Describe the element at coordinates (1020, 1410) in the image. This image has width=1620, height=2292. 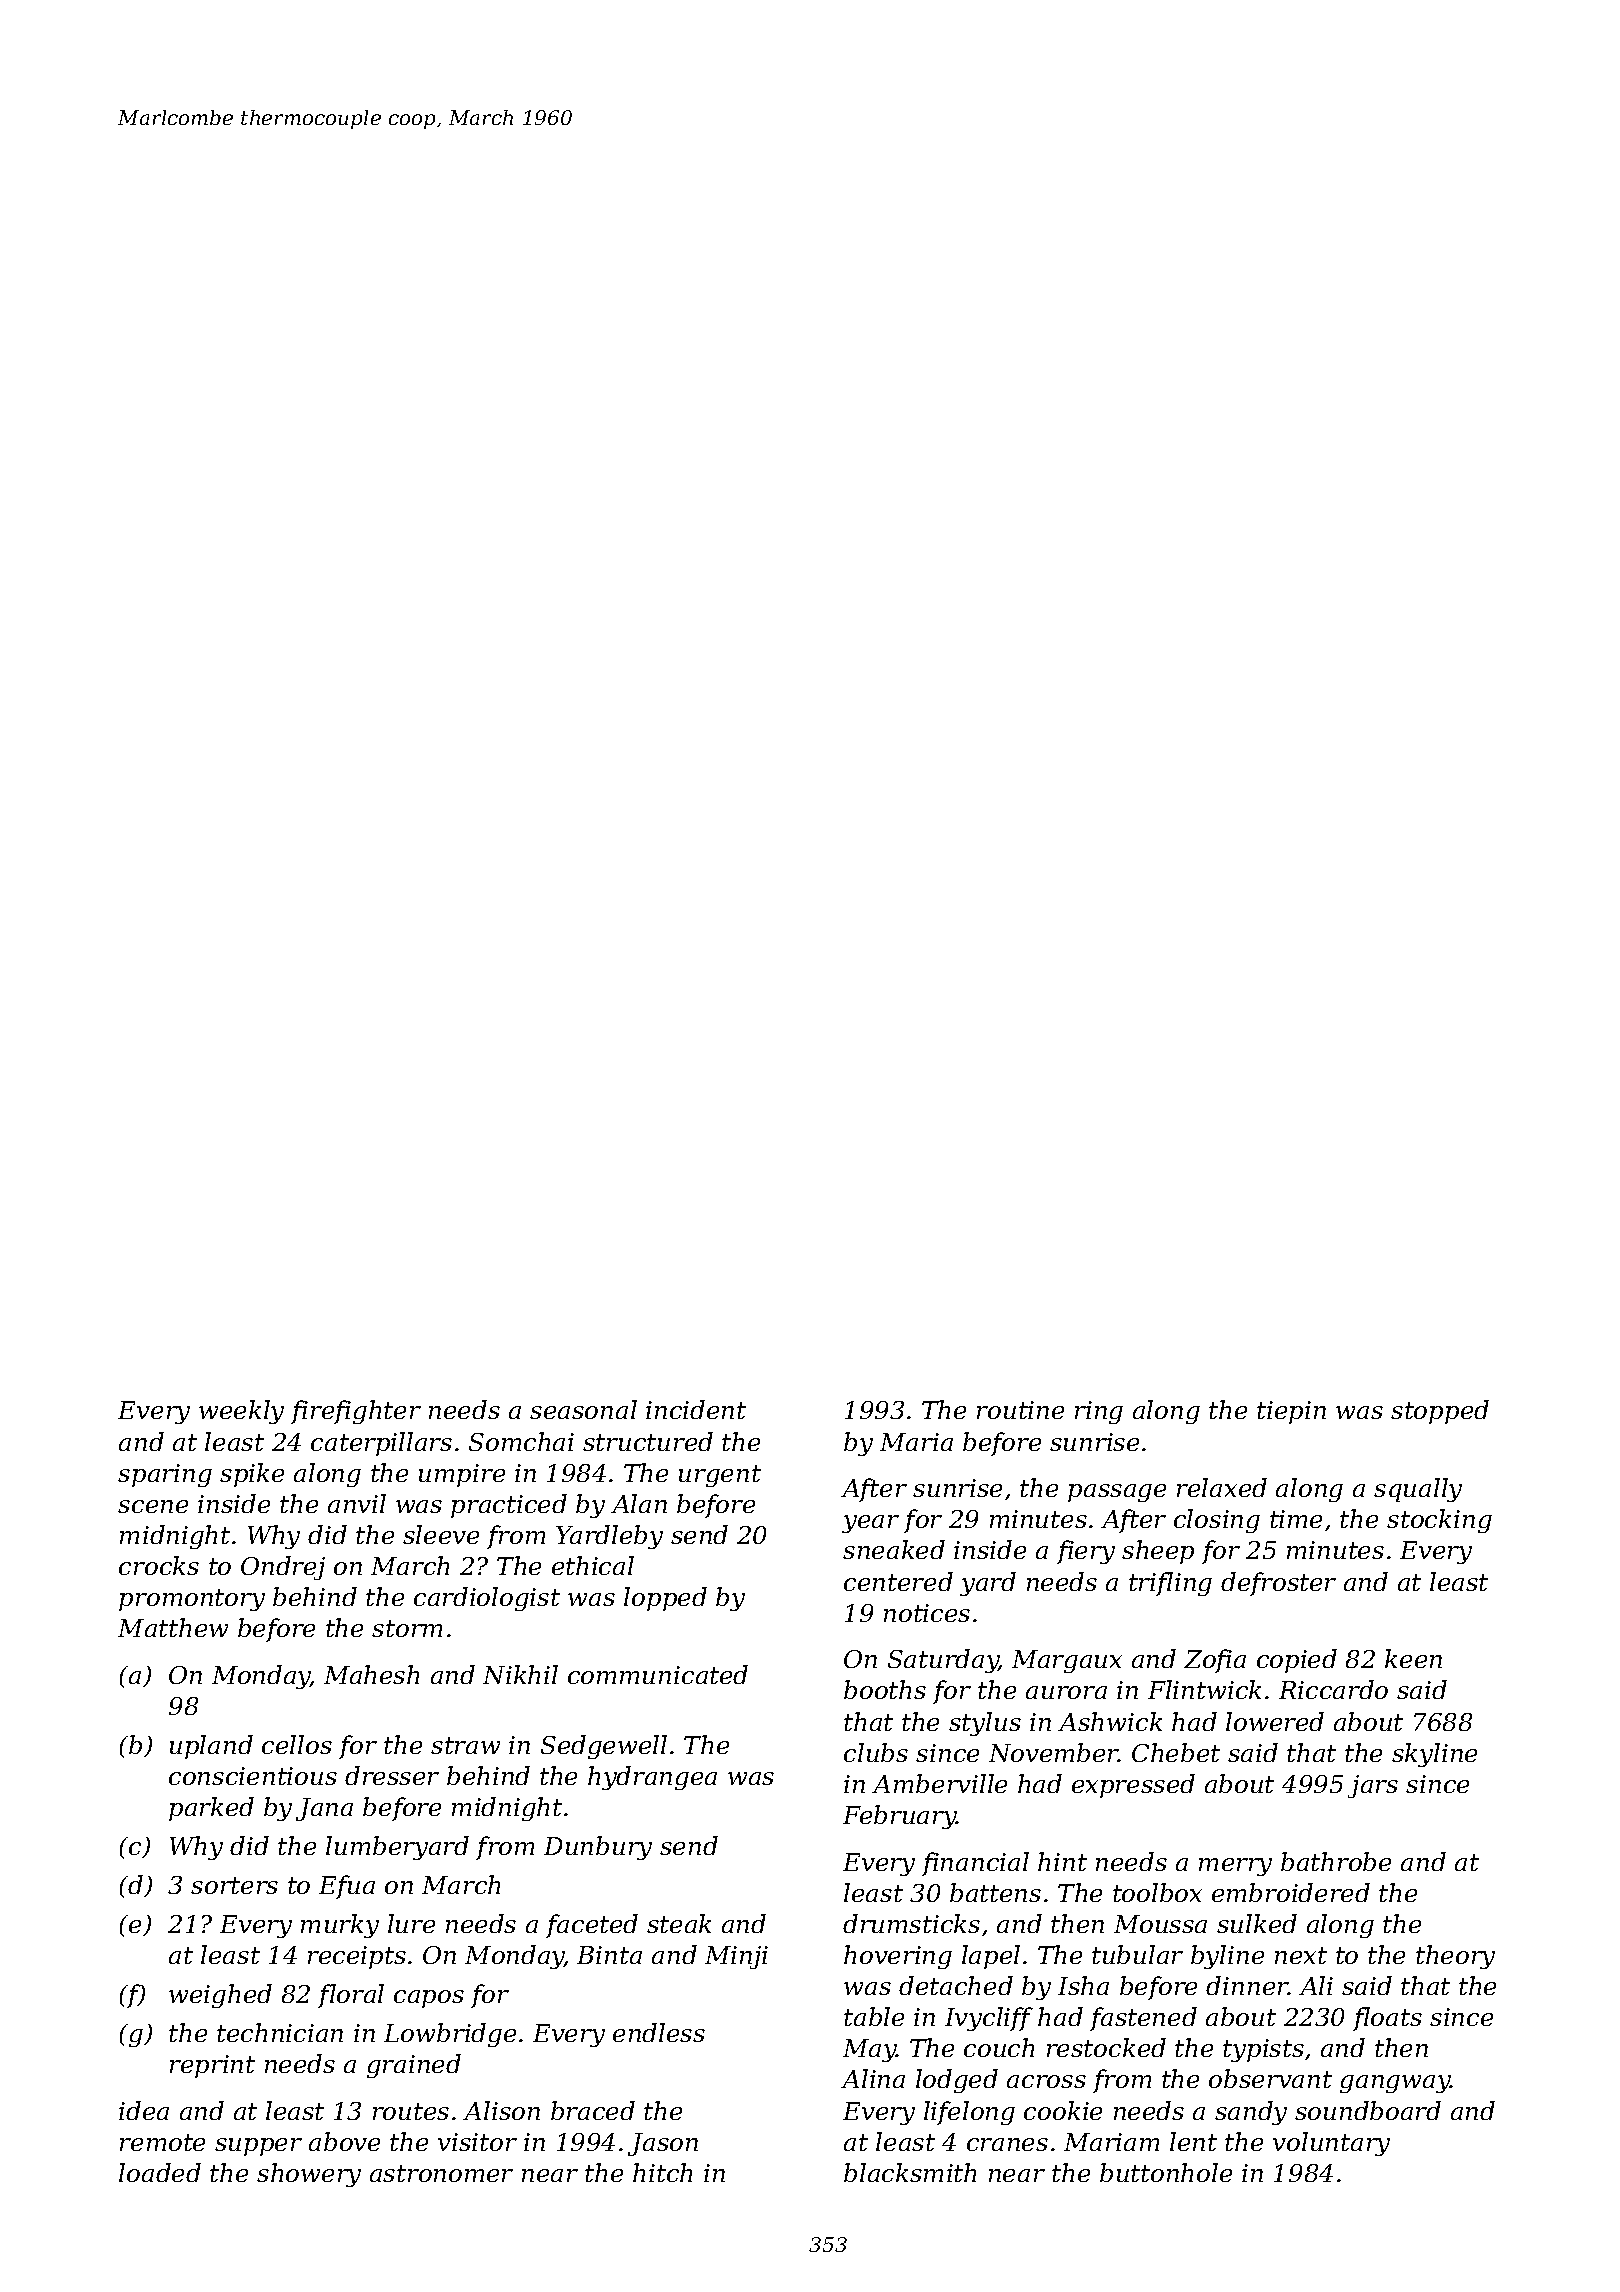
I see `routine` at that location.
